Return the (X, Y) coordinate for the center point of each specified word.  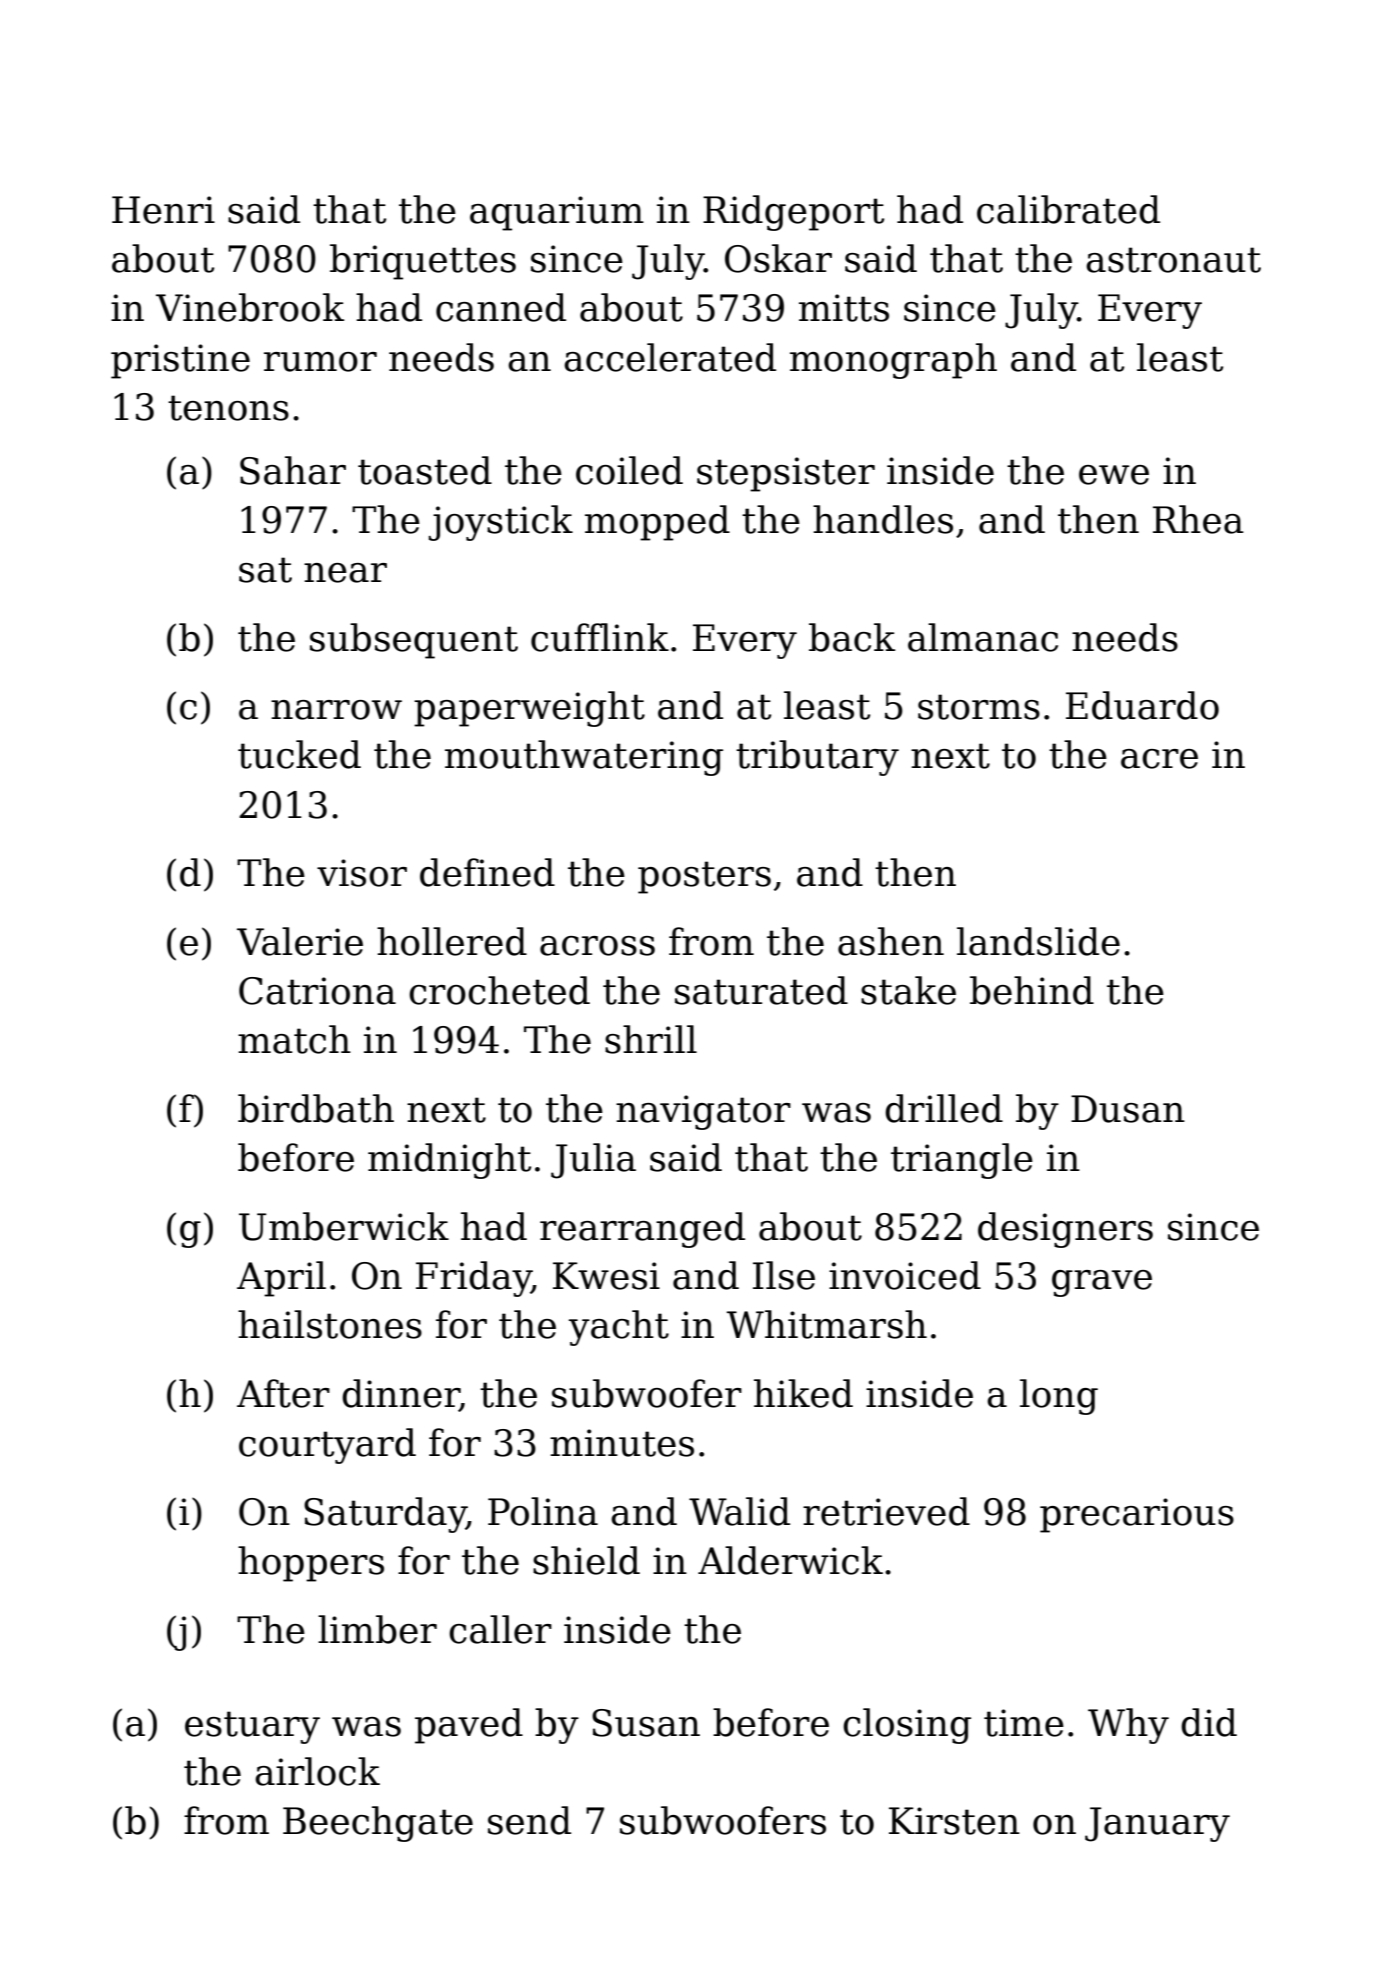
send (529, 1820)
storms (979, 707)
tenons (228, 408)
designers (1065, 1230)
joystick (501, 523)
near (345, 573)
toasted (425, 470)
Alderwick (790, 1560)
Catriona (317, 991)
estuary (252, 1727)
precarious (1137, 1515)
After (283, 1393)
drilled (944, 1108)
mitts (844, 308)
